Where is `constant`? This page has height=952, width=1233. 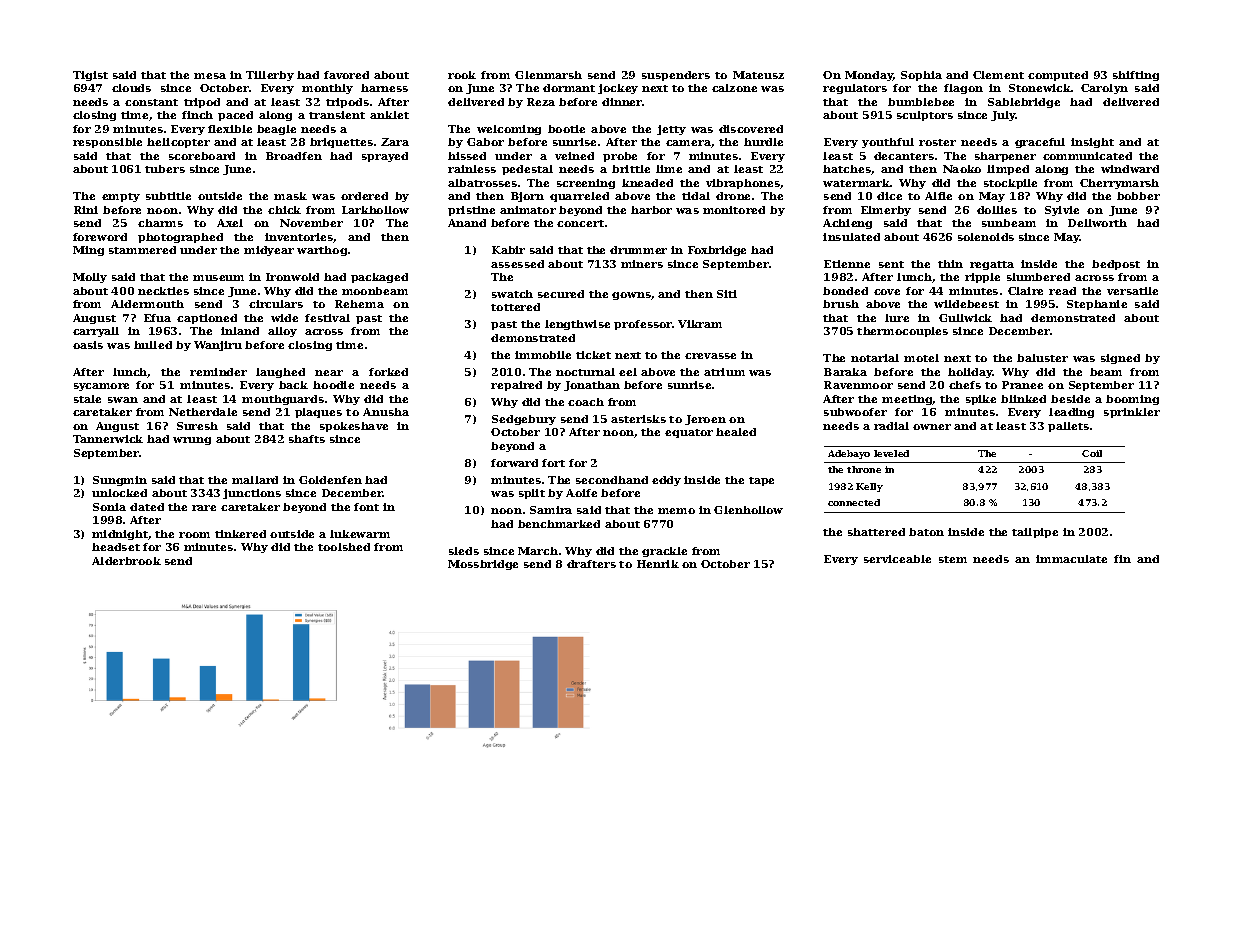
constant is located at coordinates (151, 102).
